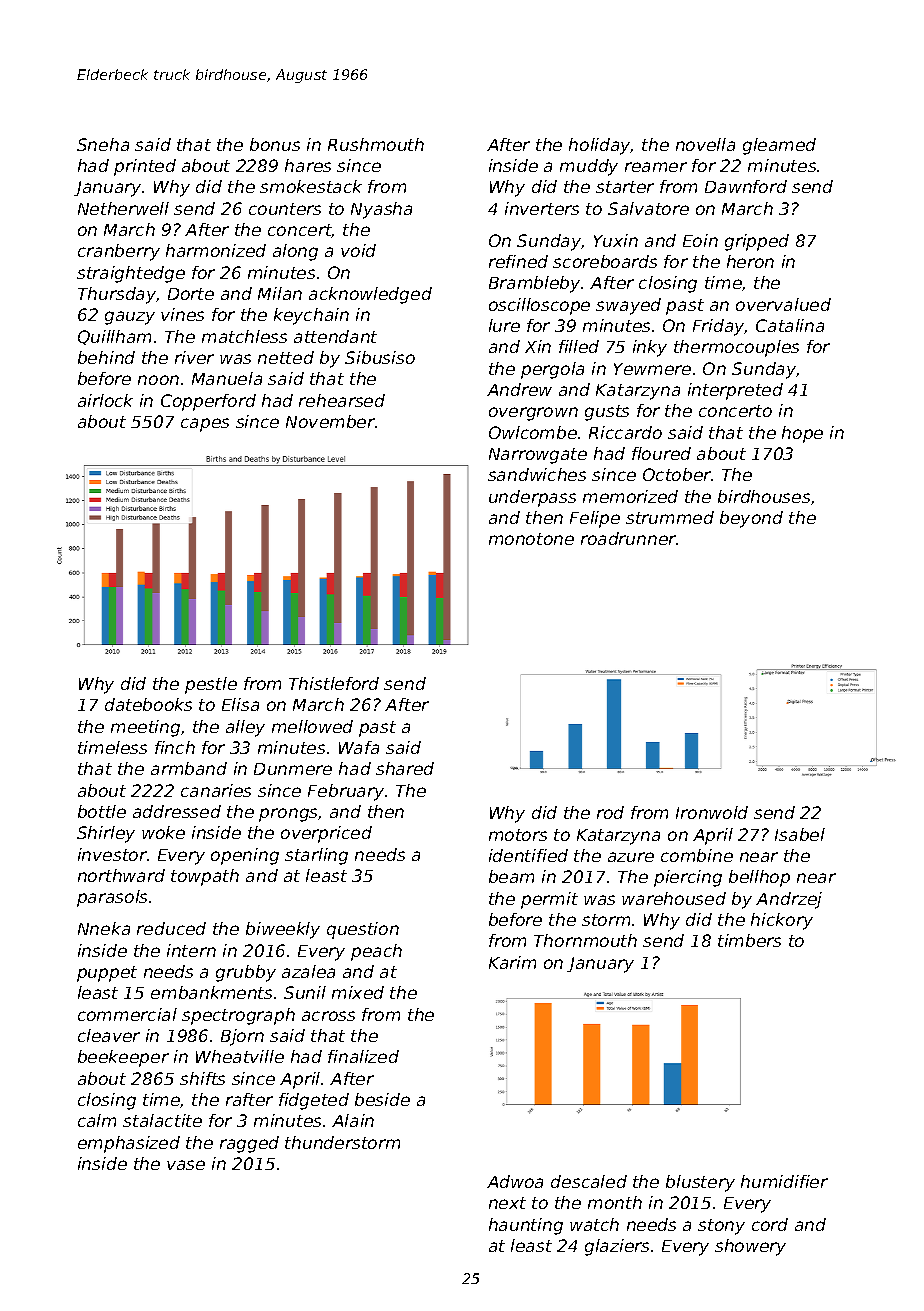 This screenshot has width=924, height=1311. I want to click on finalized, so click(363, 1056).
